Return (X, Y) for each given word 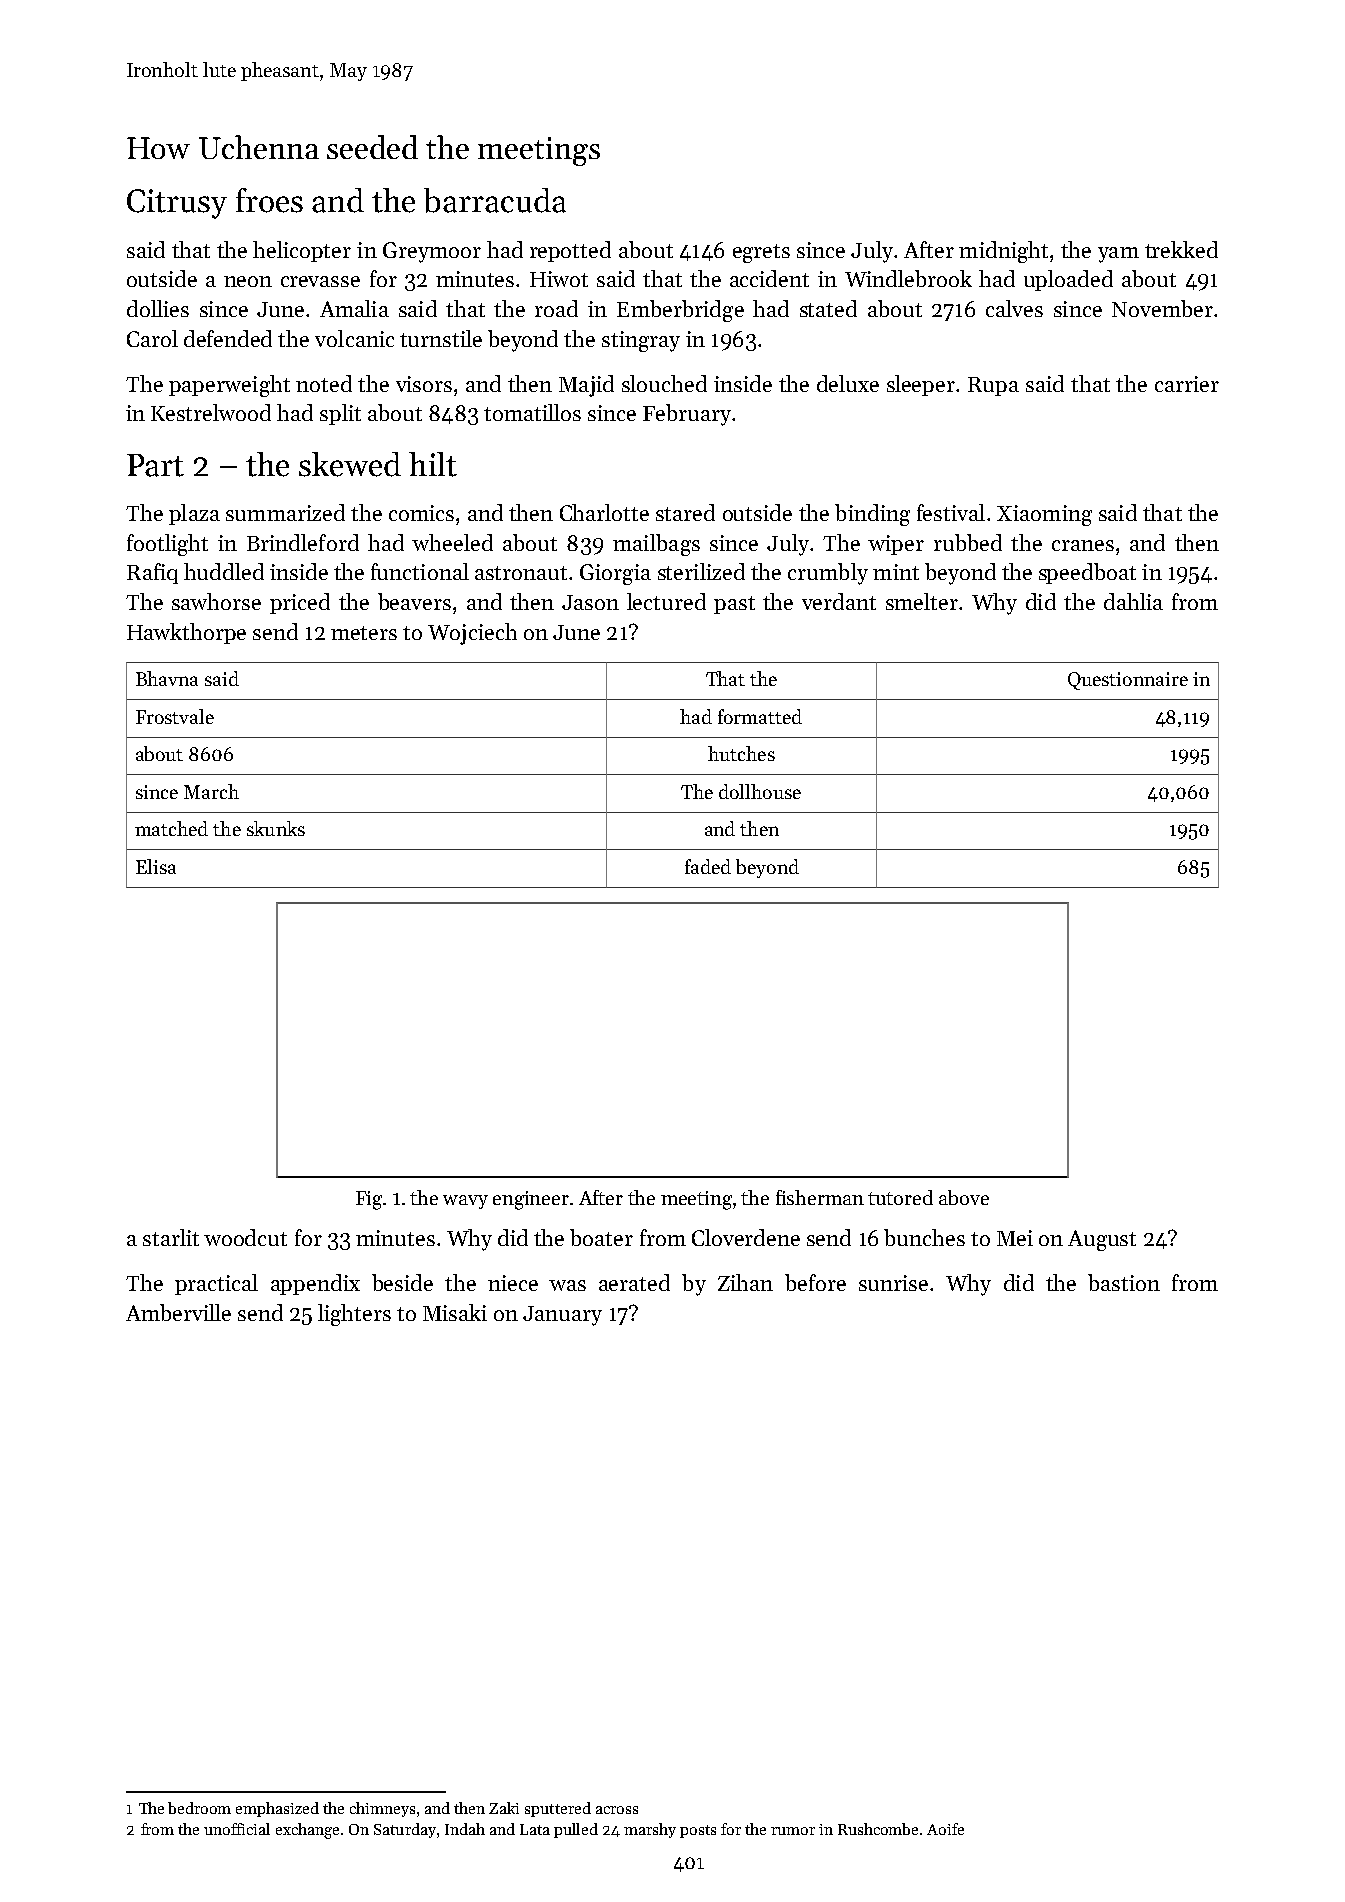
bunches (924, 1237)
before (815, 1282)
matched (171, 828)
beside (402, 1282)
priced (300, 603)
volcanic (354, 338)
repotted (570, 251)
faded (708, 866)
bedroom (199, 1808)
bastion (1124, 1282)
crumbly (828, 574)
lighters (354, 1315)
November (1162, 308)
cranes (1083, 545)
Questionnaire (1128, 681)
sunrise (893, 1283)
